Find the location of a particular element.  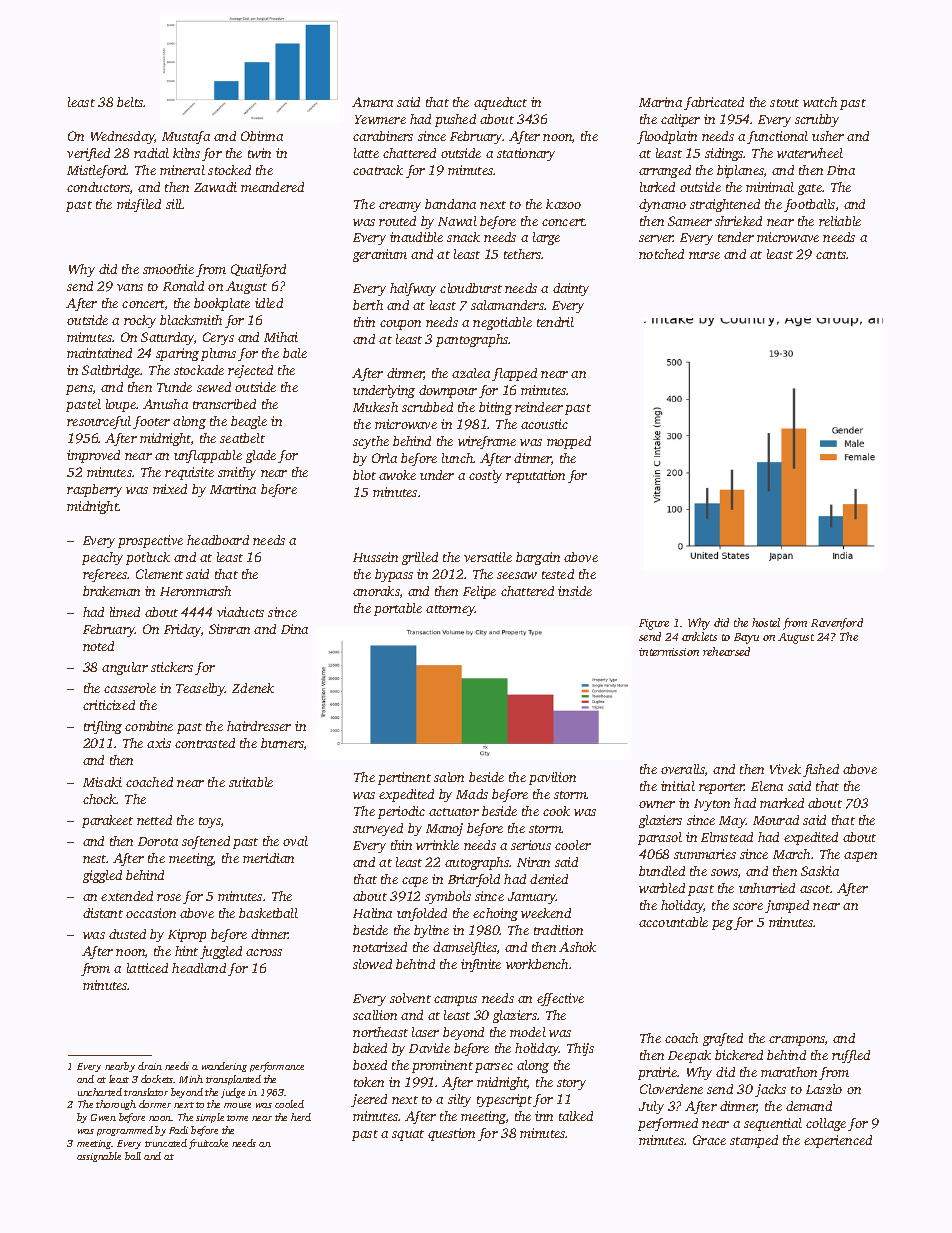

aqueduct is located at coordinates (500, 103).
